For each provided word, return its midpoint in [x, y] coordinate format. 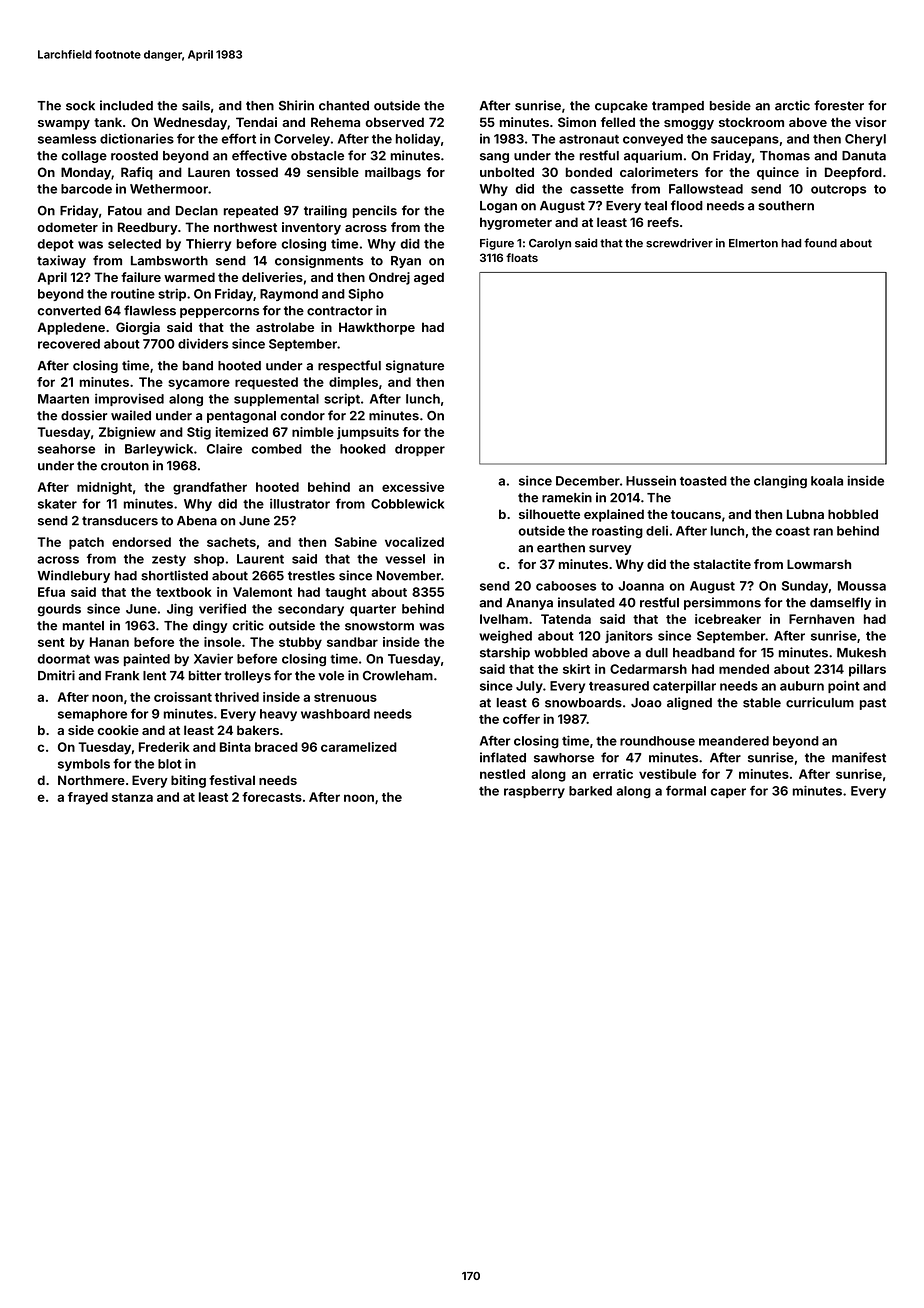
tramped [678, 107]
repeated [251, 212]
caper [728, 793]
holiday [418, 139]
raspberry [534, 792]
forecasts [272, 797]
